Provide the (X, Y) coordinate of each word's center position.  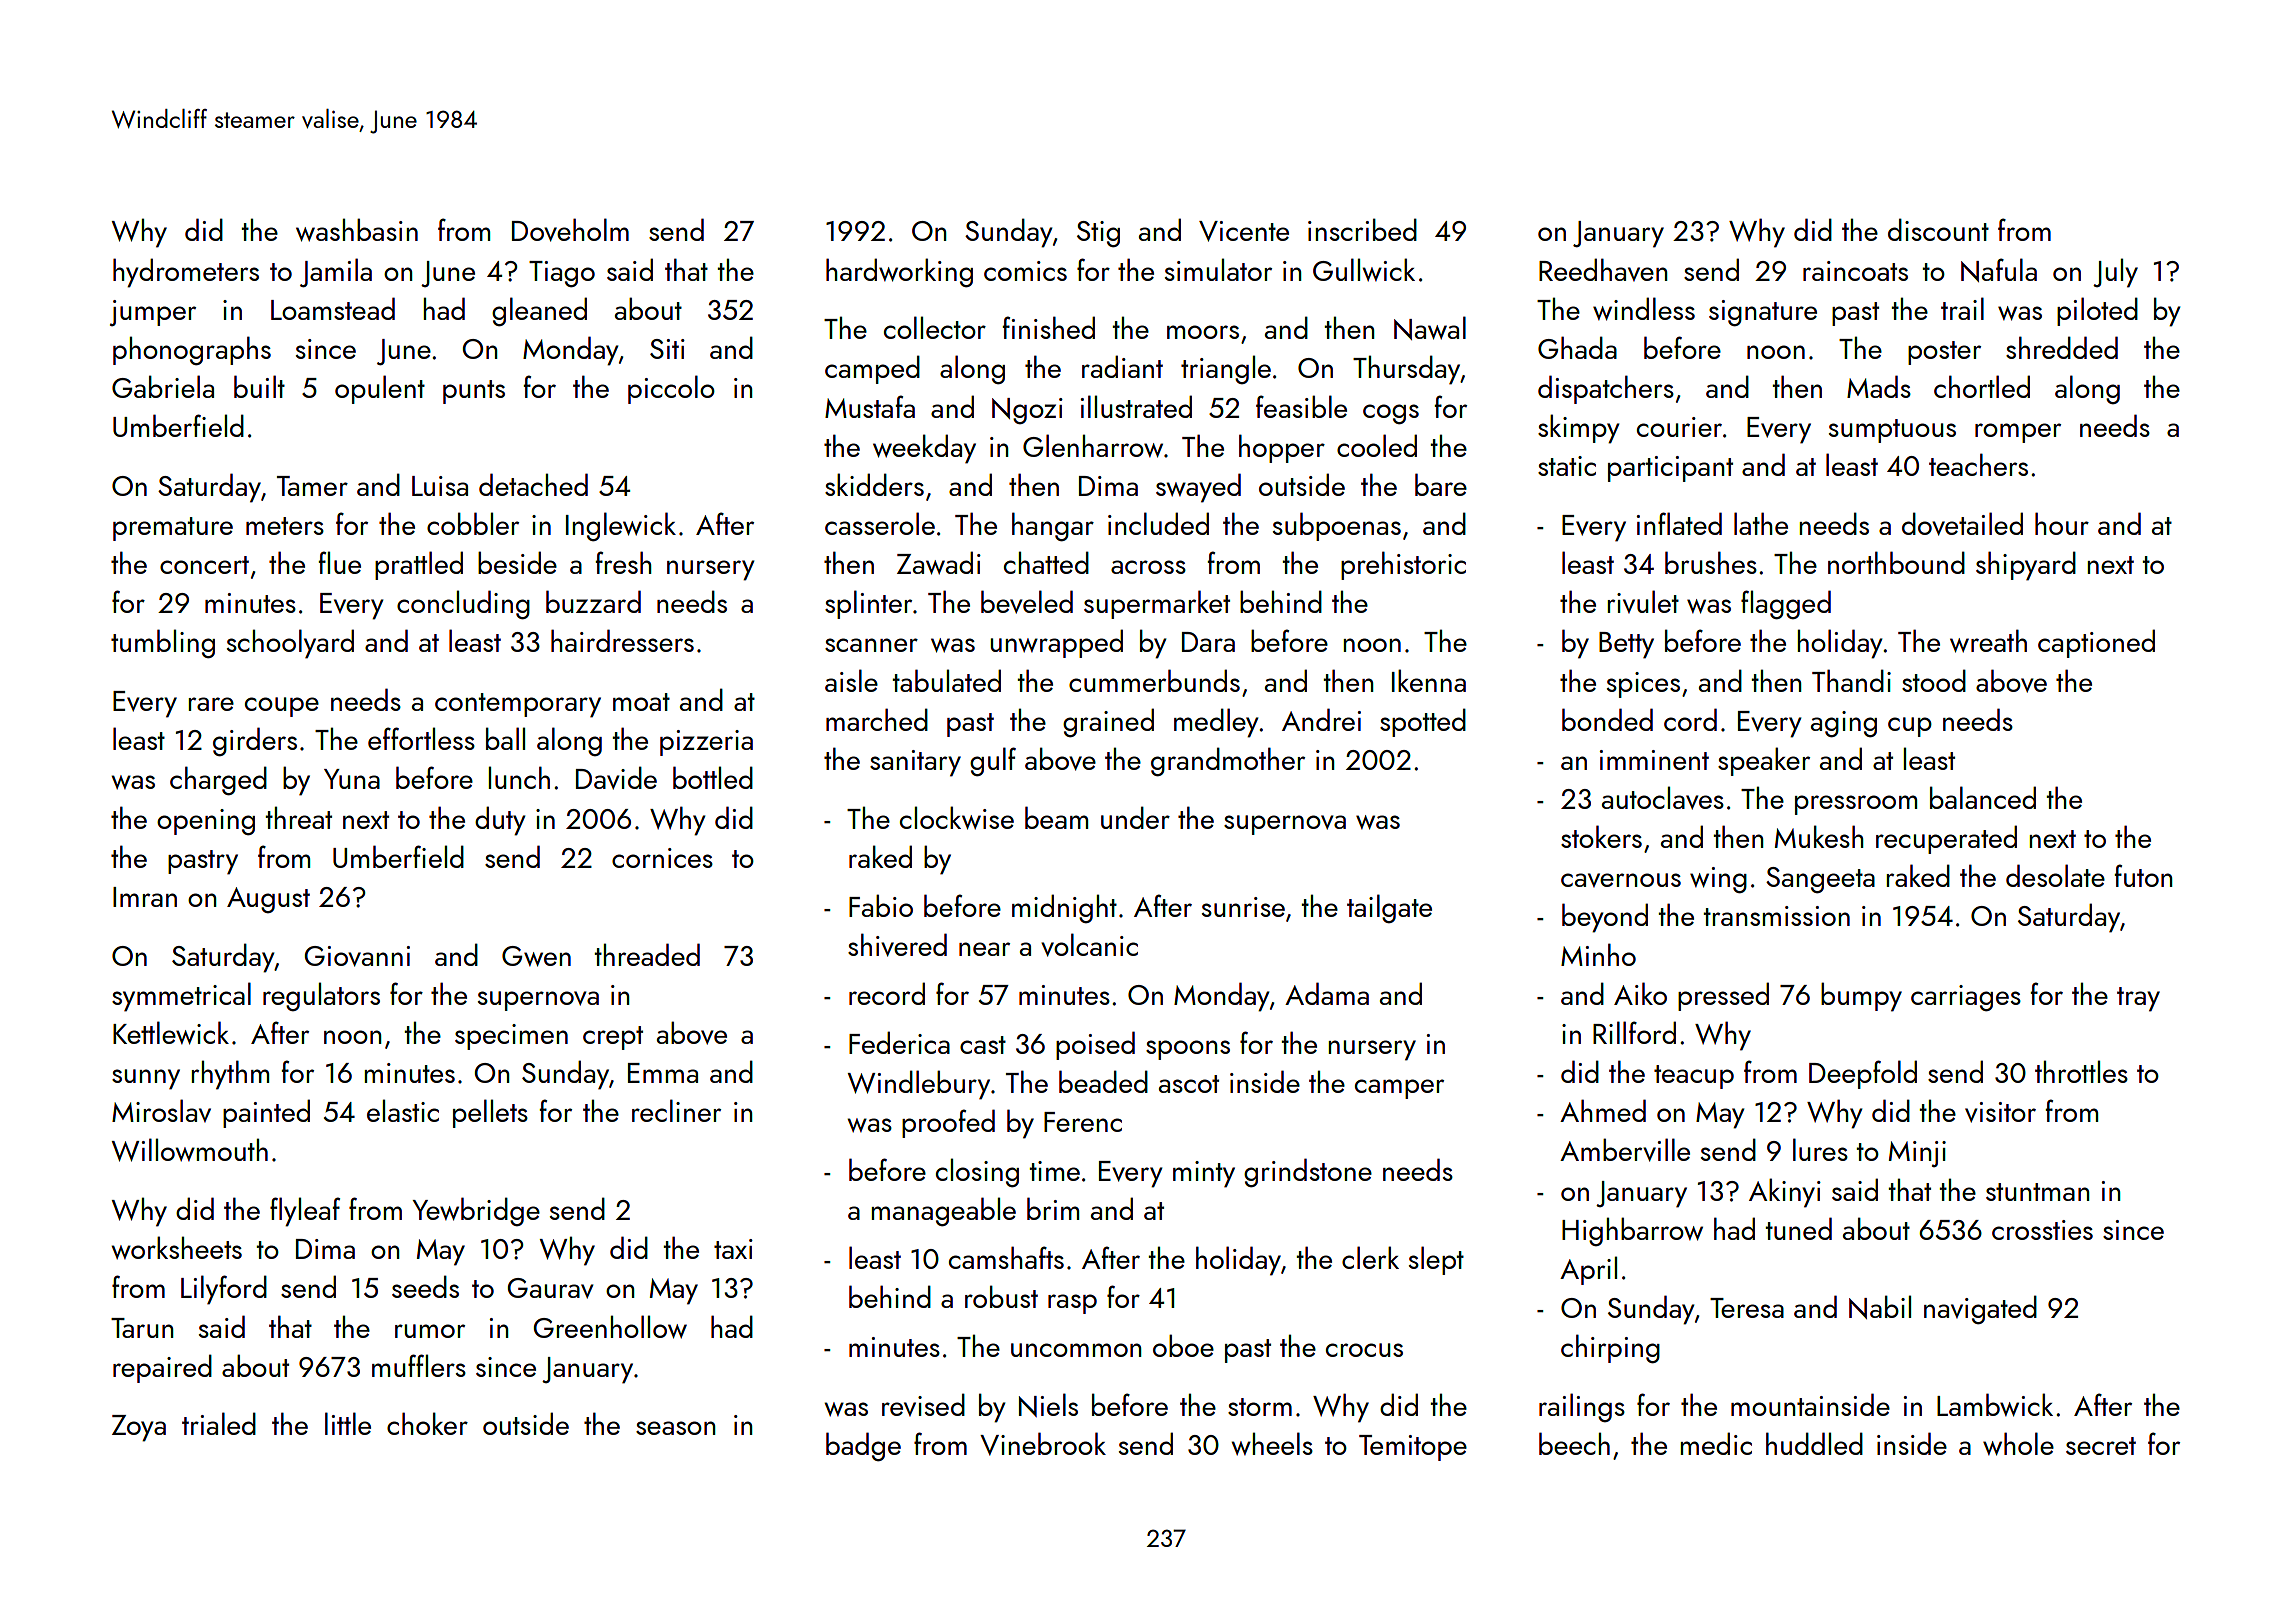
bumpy (1861, 997)
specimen (511, 1037)
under (1135, 817)
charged (218, 781)
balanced (1983, 797)
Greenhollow (610, 1327)
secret (2101, 1446)
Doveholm (570, 230)
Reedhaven (1603, 269)
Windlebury (918, 1085)
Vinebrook (1043, 1444)
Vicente (1244, 231)
